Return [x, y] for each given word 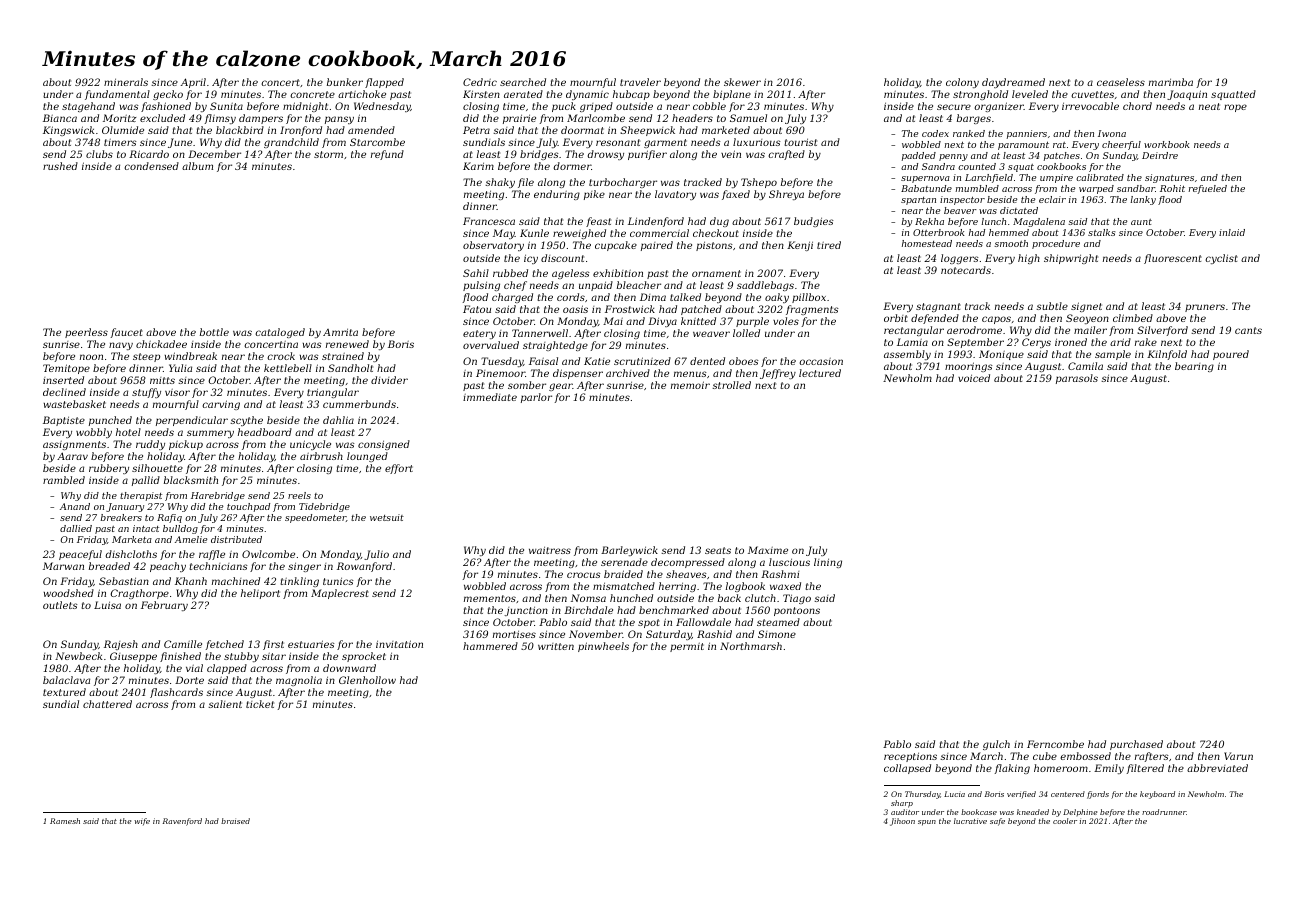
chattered [107, 704]
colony [962, 83]
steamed [778, 622]
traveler [640, 82]
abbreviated [1217, 768]
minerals [126, 82]
